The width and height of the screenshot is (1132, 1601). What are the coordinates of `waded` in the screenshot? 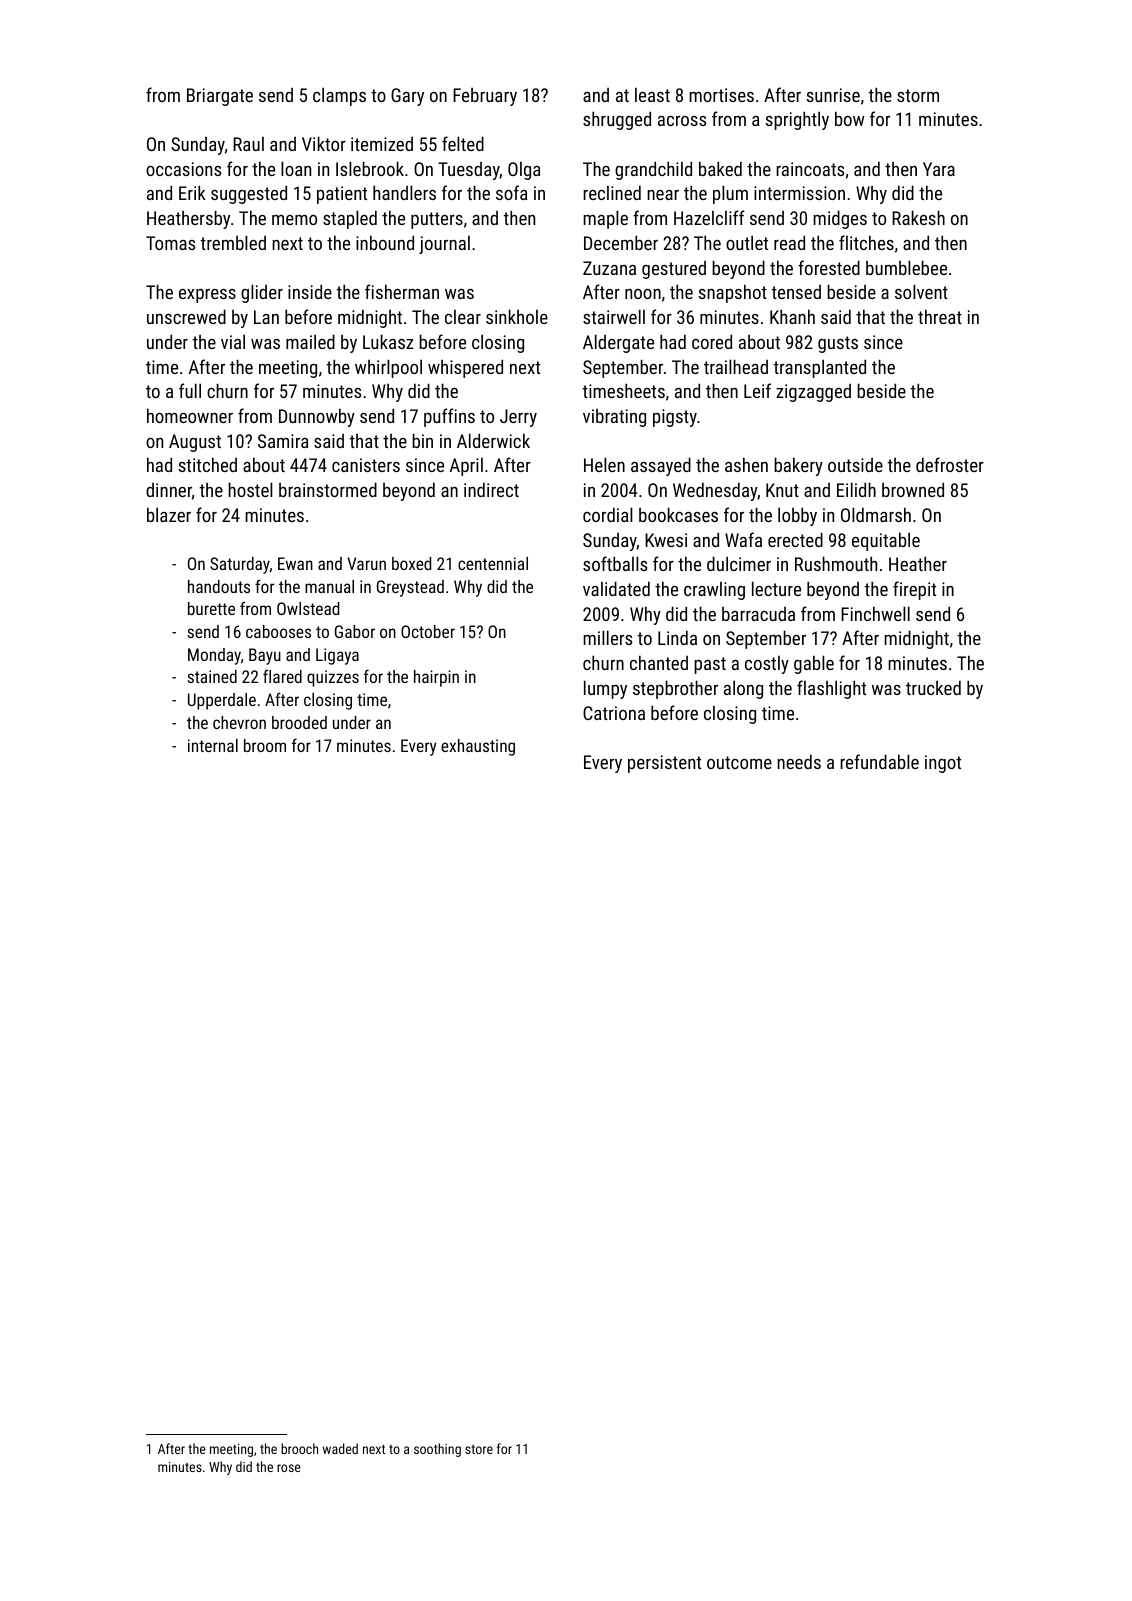 It's located at (340, 1448).
